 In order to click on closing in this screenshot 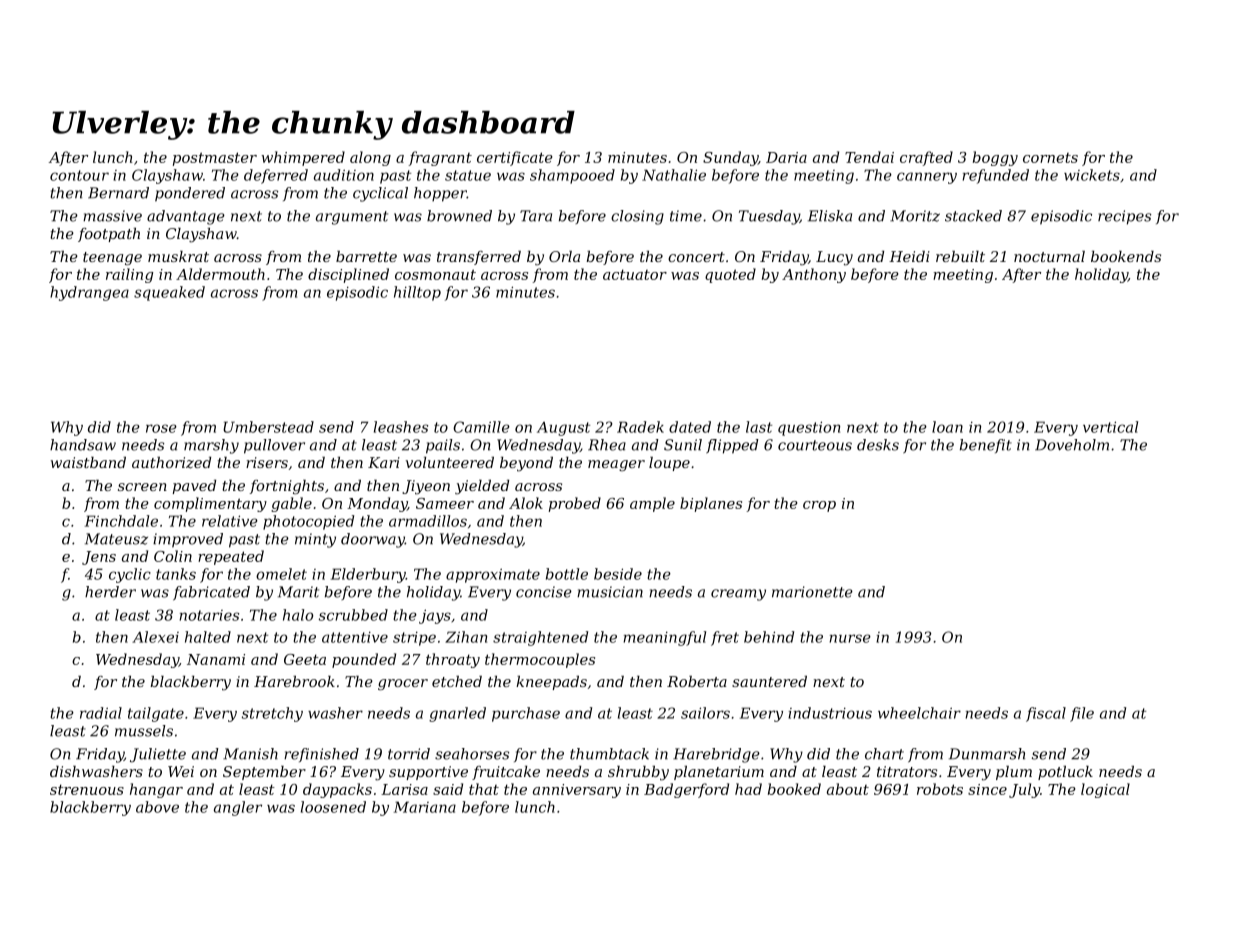, I will do `click(637, 217)`.
